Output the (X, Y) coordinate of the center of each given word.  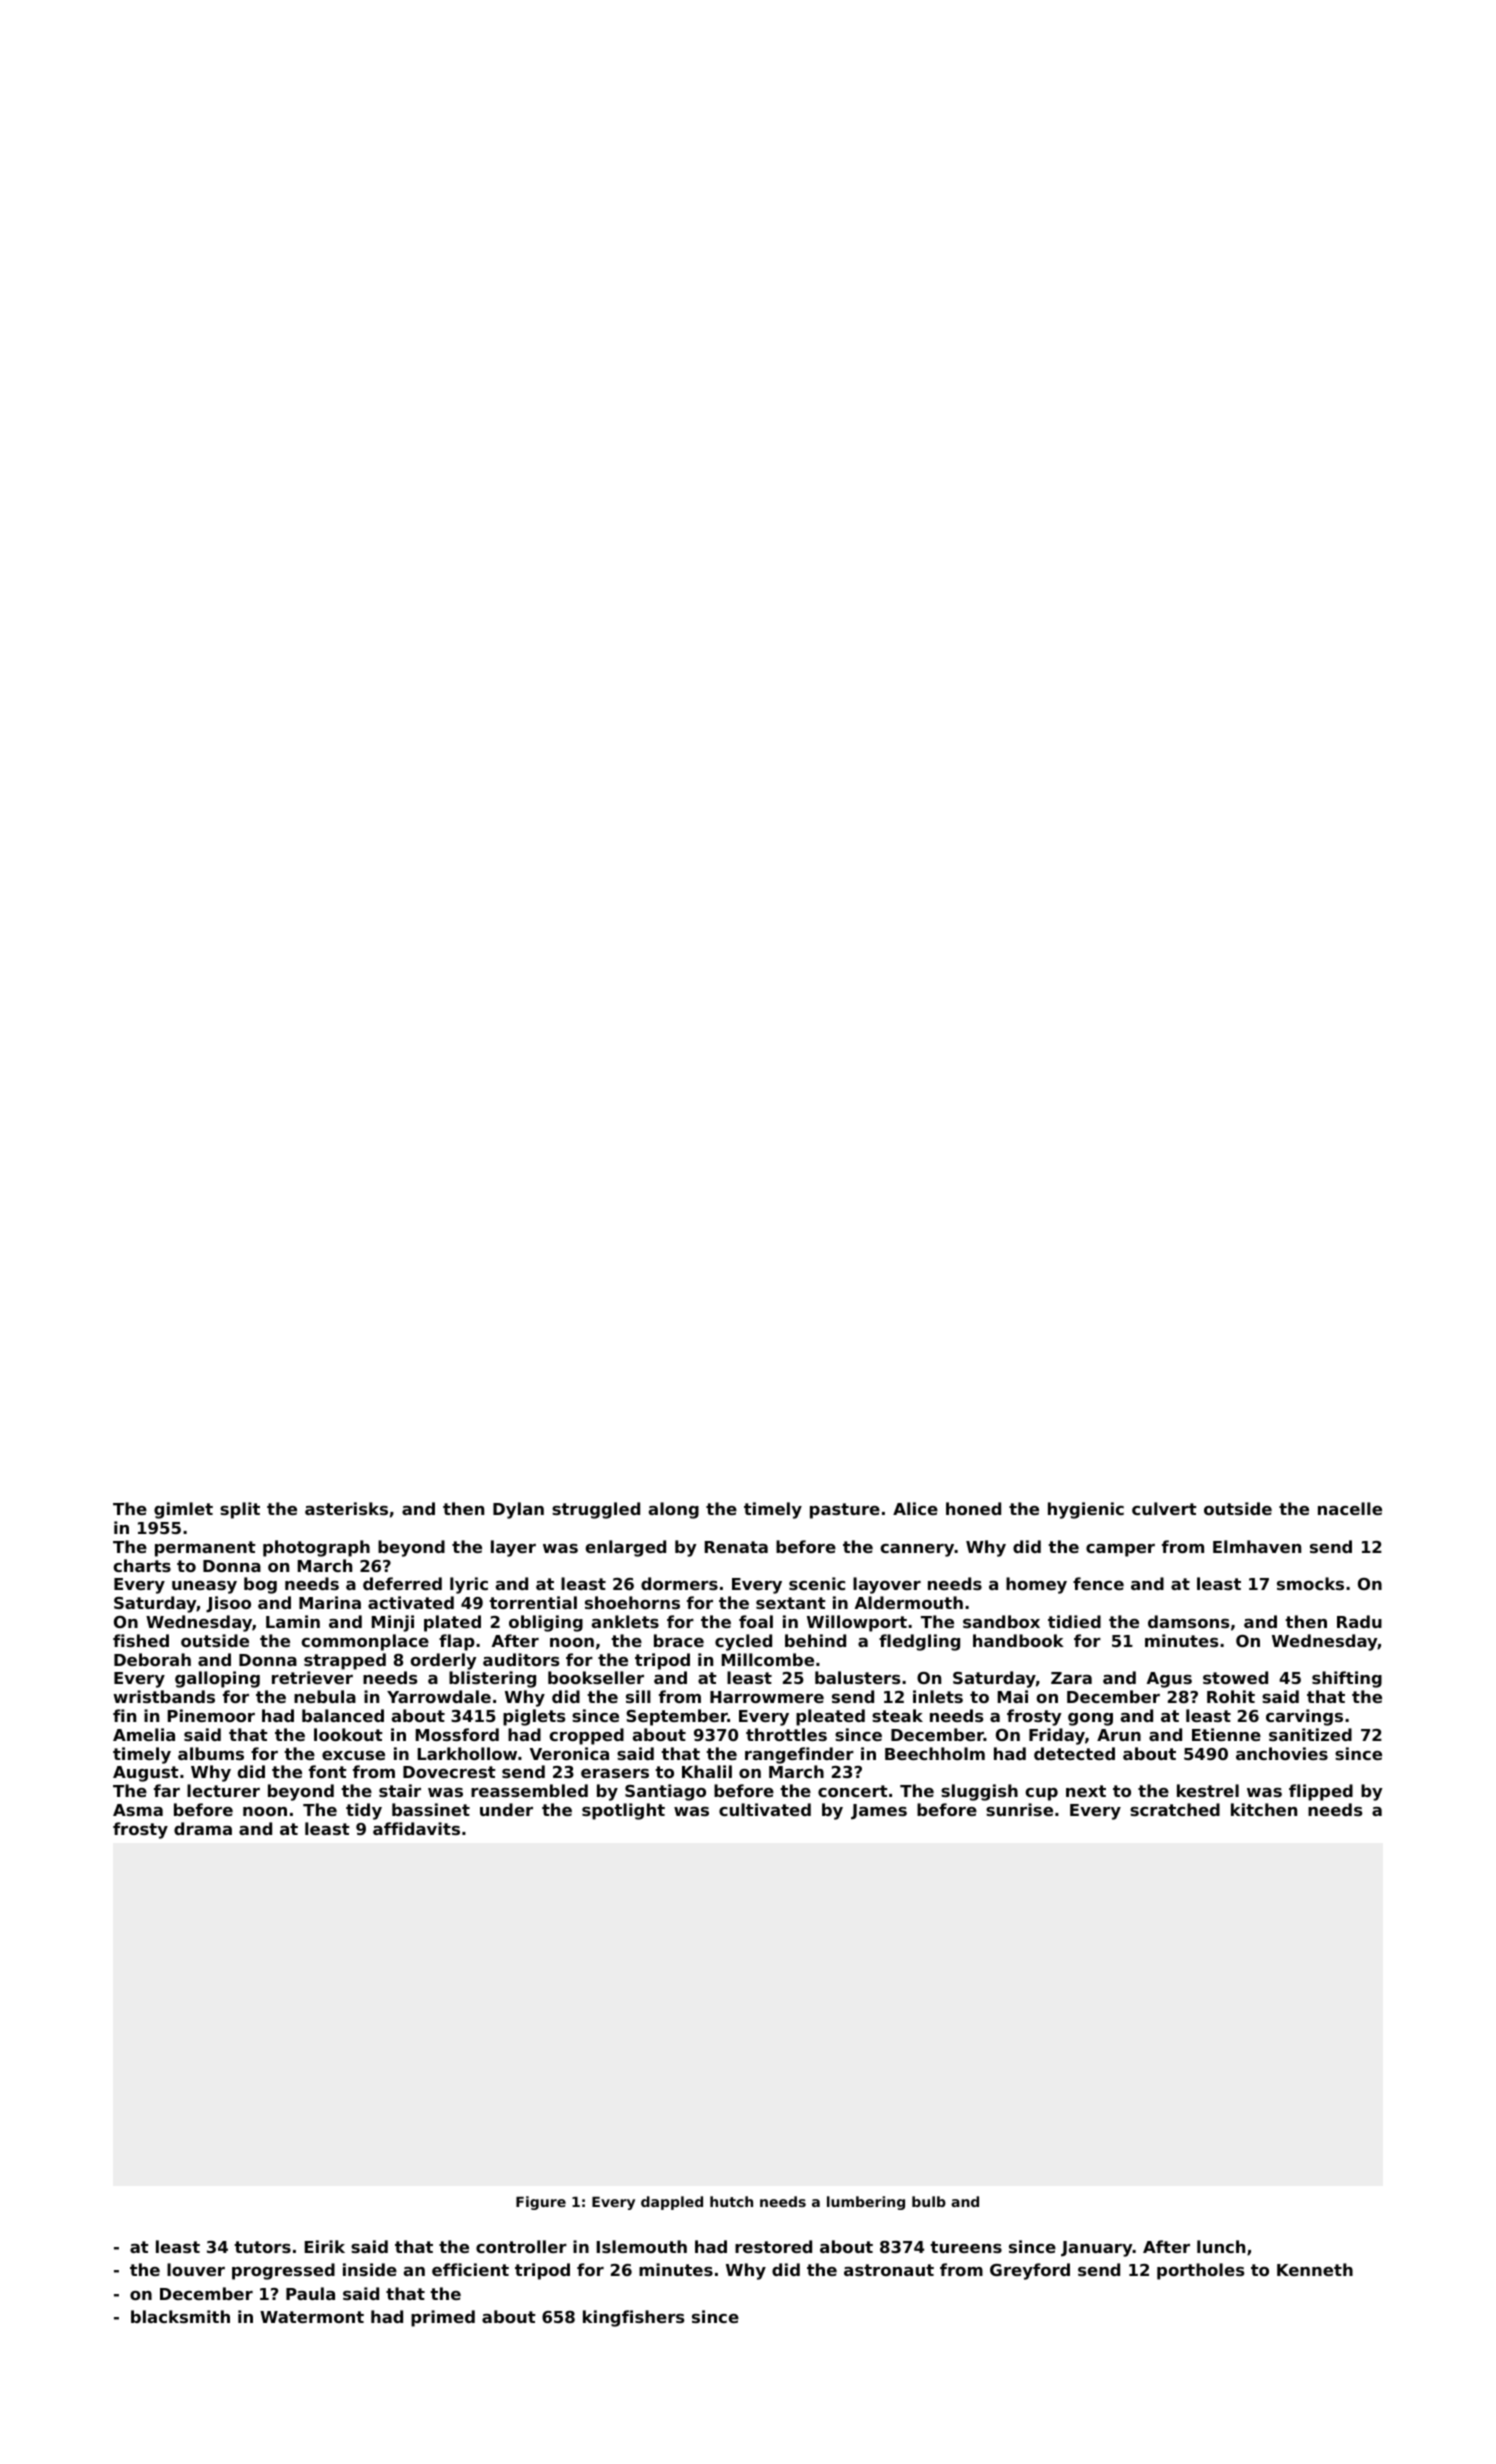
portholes (1200, 2271)
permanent (205, 1549)
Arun (1119, 1735)
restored (773, 2246)
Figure (541, 2203)
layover (887, 1585)
